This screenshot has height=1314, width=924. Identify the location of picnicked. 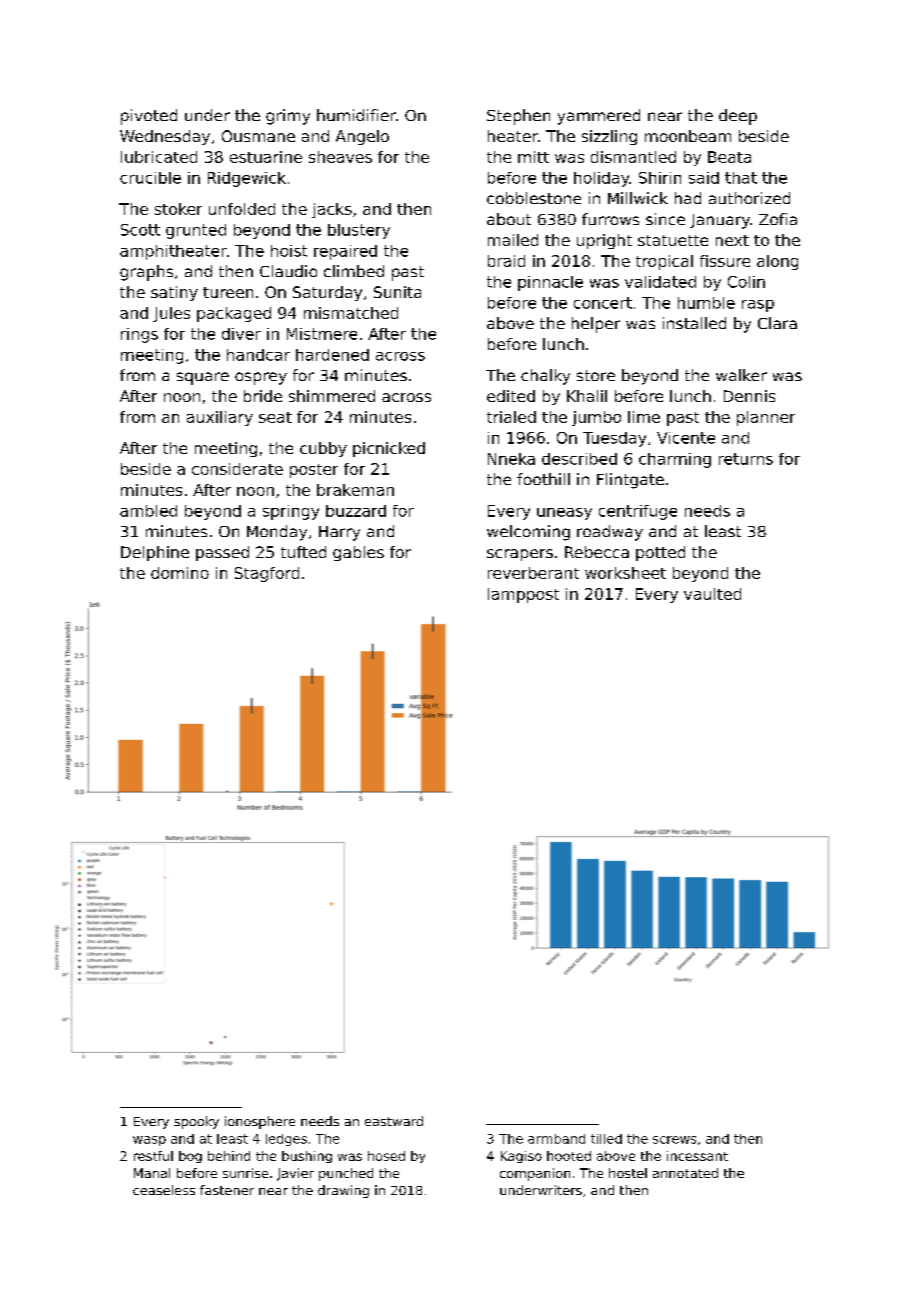
(389, 449).
